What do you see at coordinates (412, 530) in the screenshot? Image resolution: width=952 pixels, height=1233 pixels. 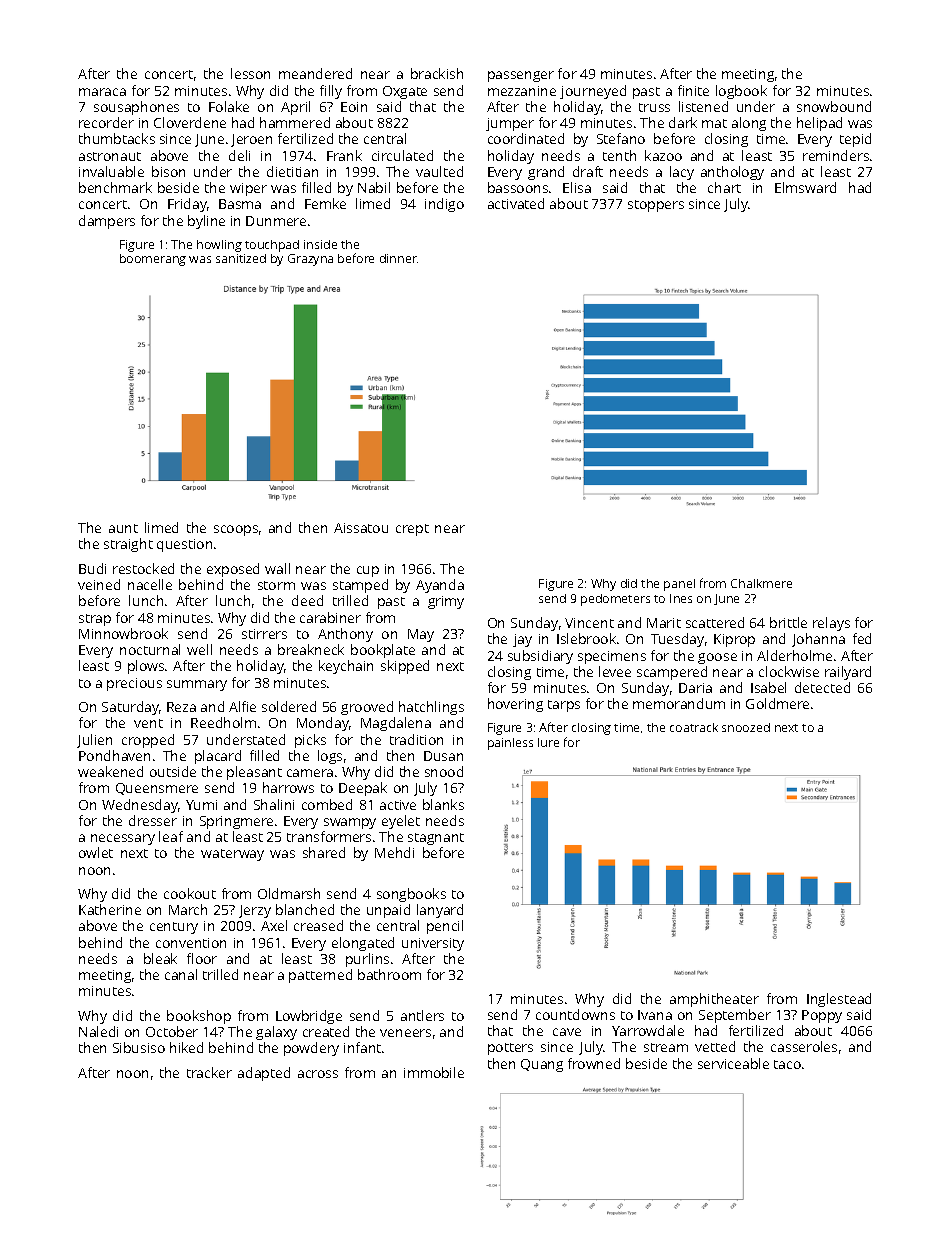 I see `crept` at bounding box center [412, 530].
